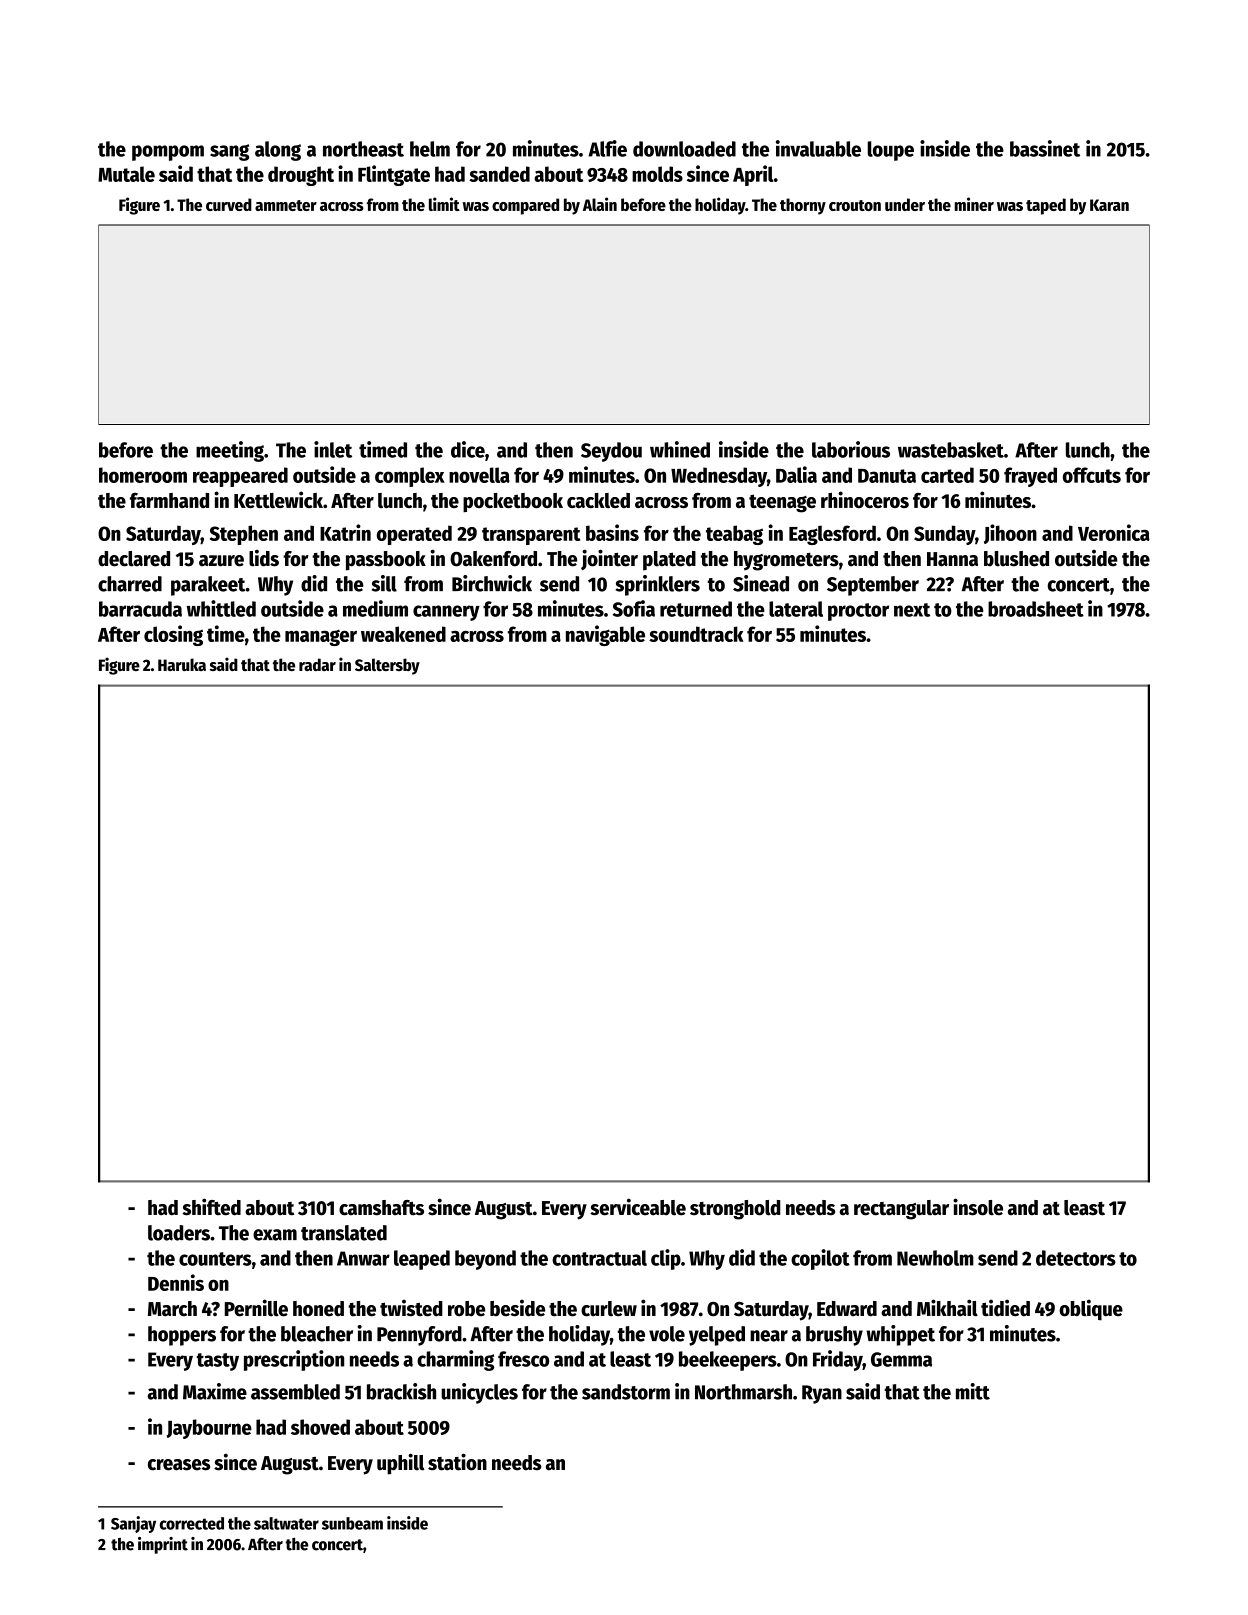 The width and height of the image is (1248, 1615). What do you see at coordinates (607, 148) in the image?
I see `Alfie` at bounding box center [607, 148].
